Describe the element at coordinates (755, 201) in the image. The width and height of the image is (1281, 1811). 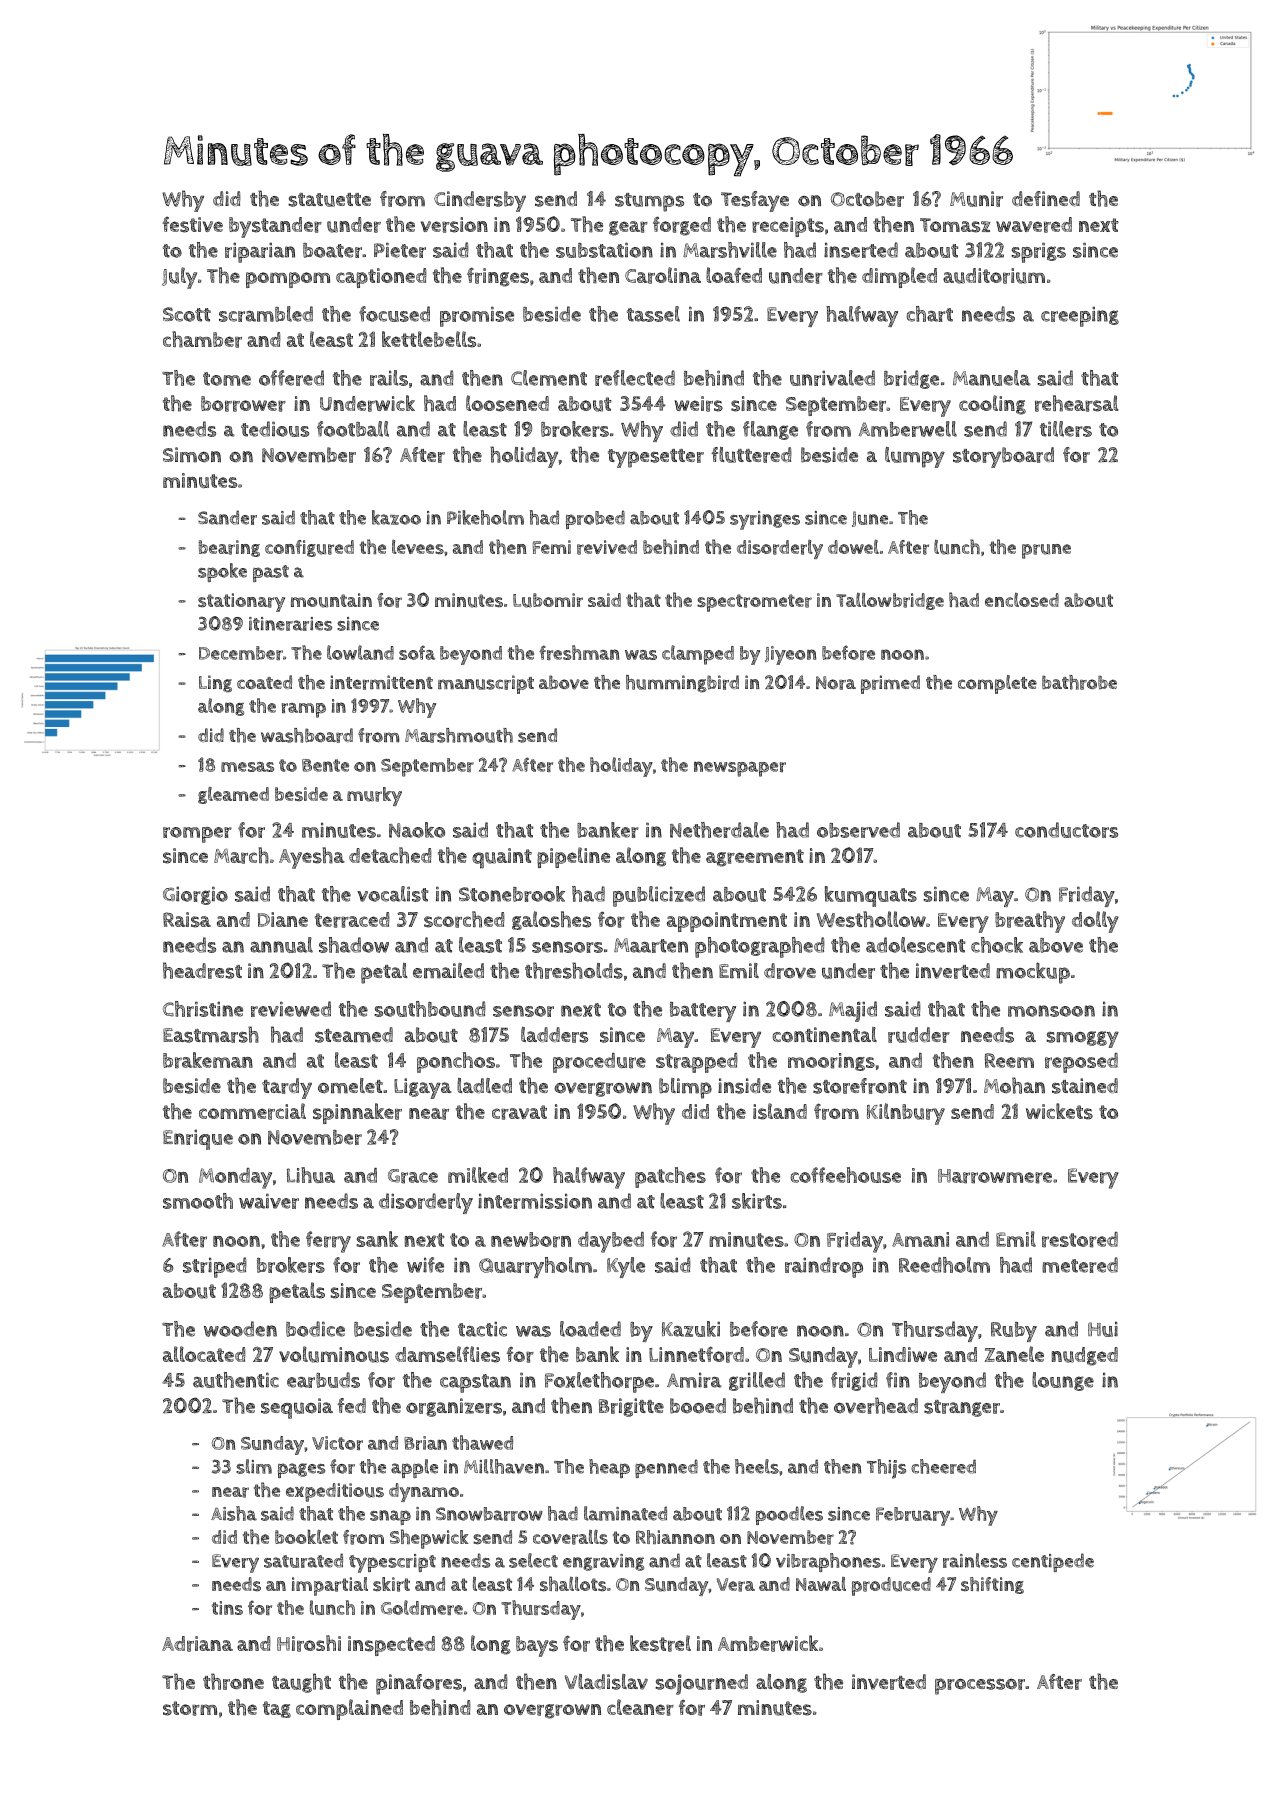
I see `Tesfaye` at that location.
